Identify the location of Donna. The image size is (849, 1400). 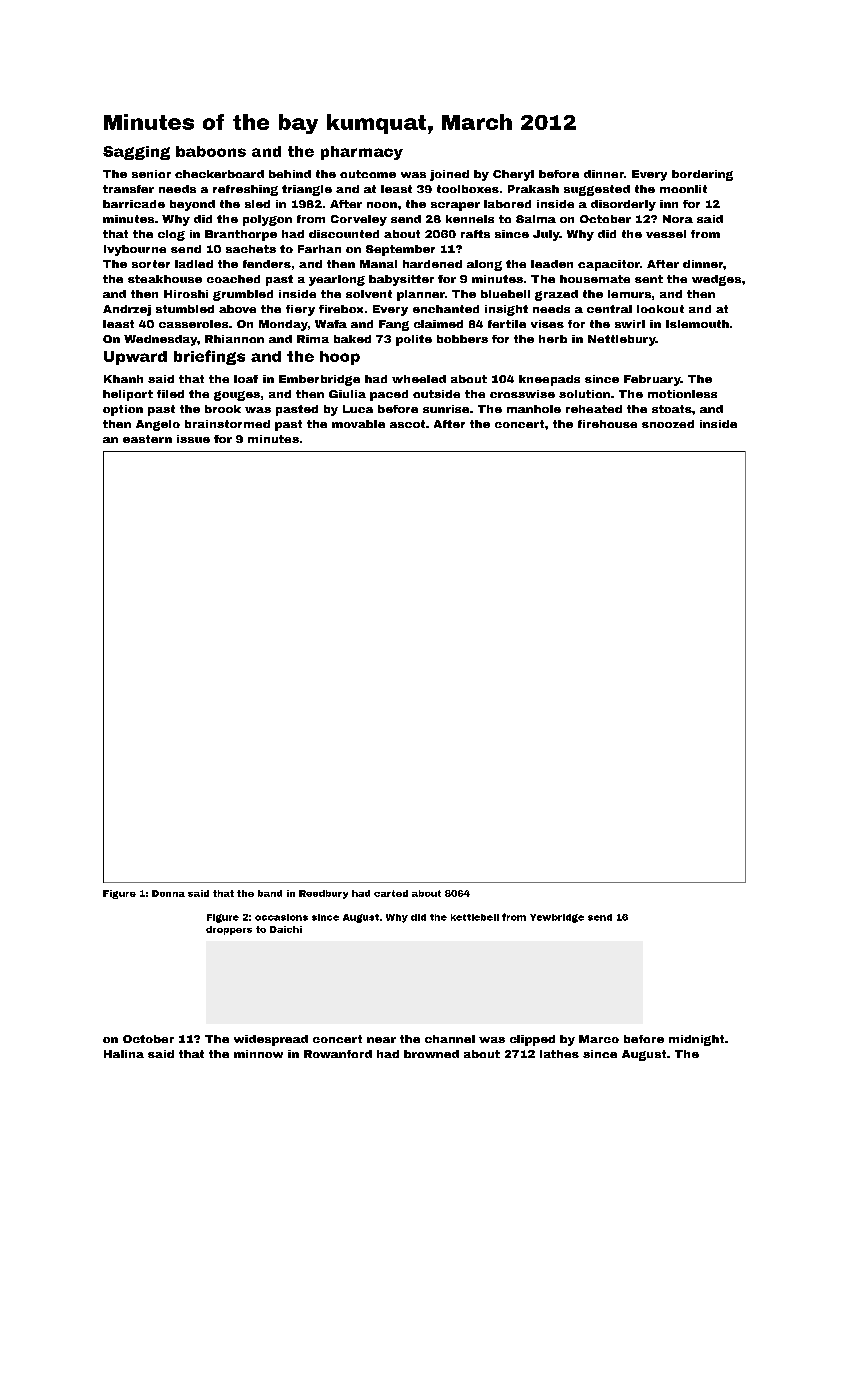
(168, 893).
